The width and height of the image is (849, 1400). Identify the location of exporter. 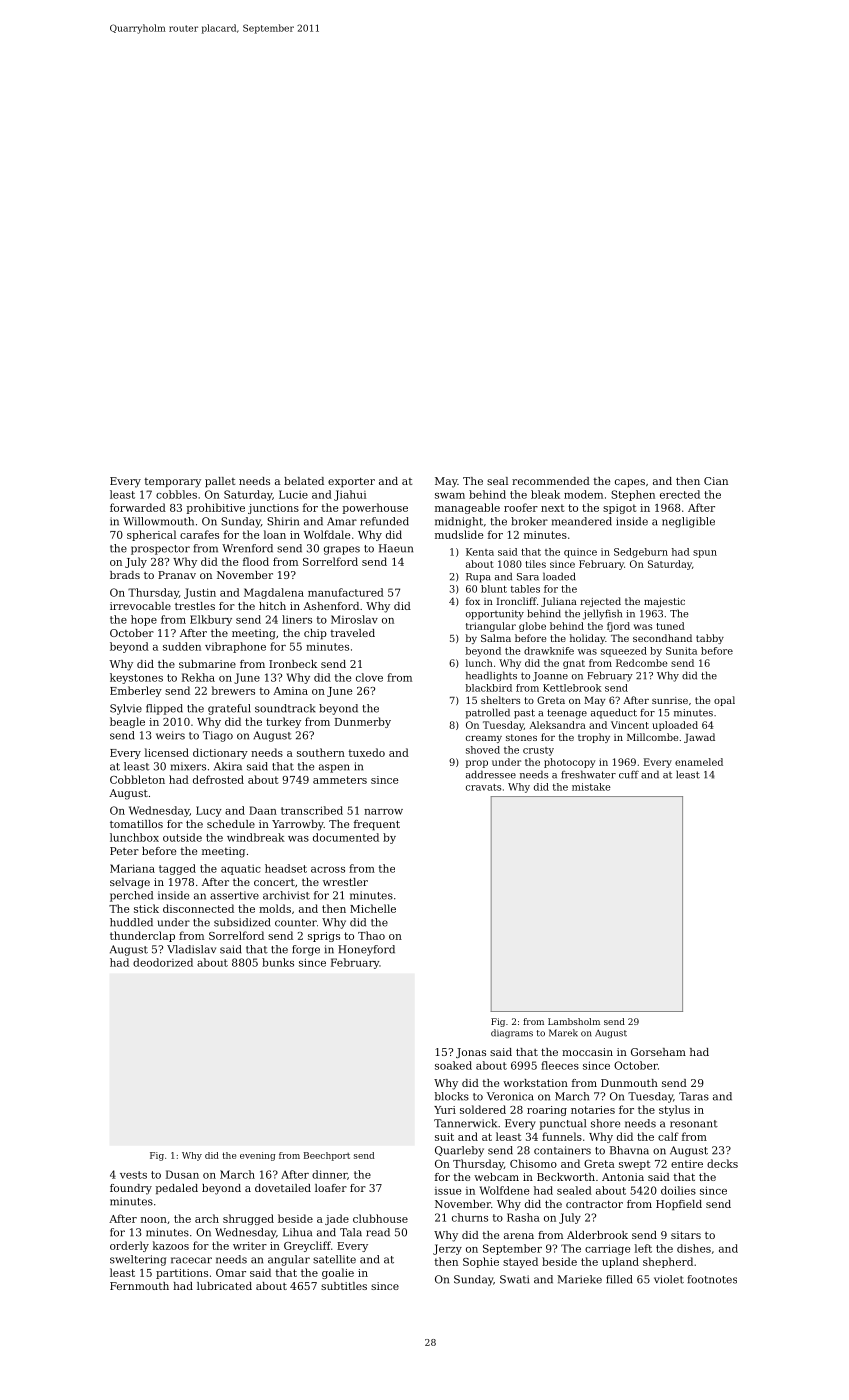
(351, 482).
